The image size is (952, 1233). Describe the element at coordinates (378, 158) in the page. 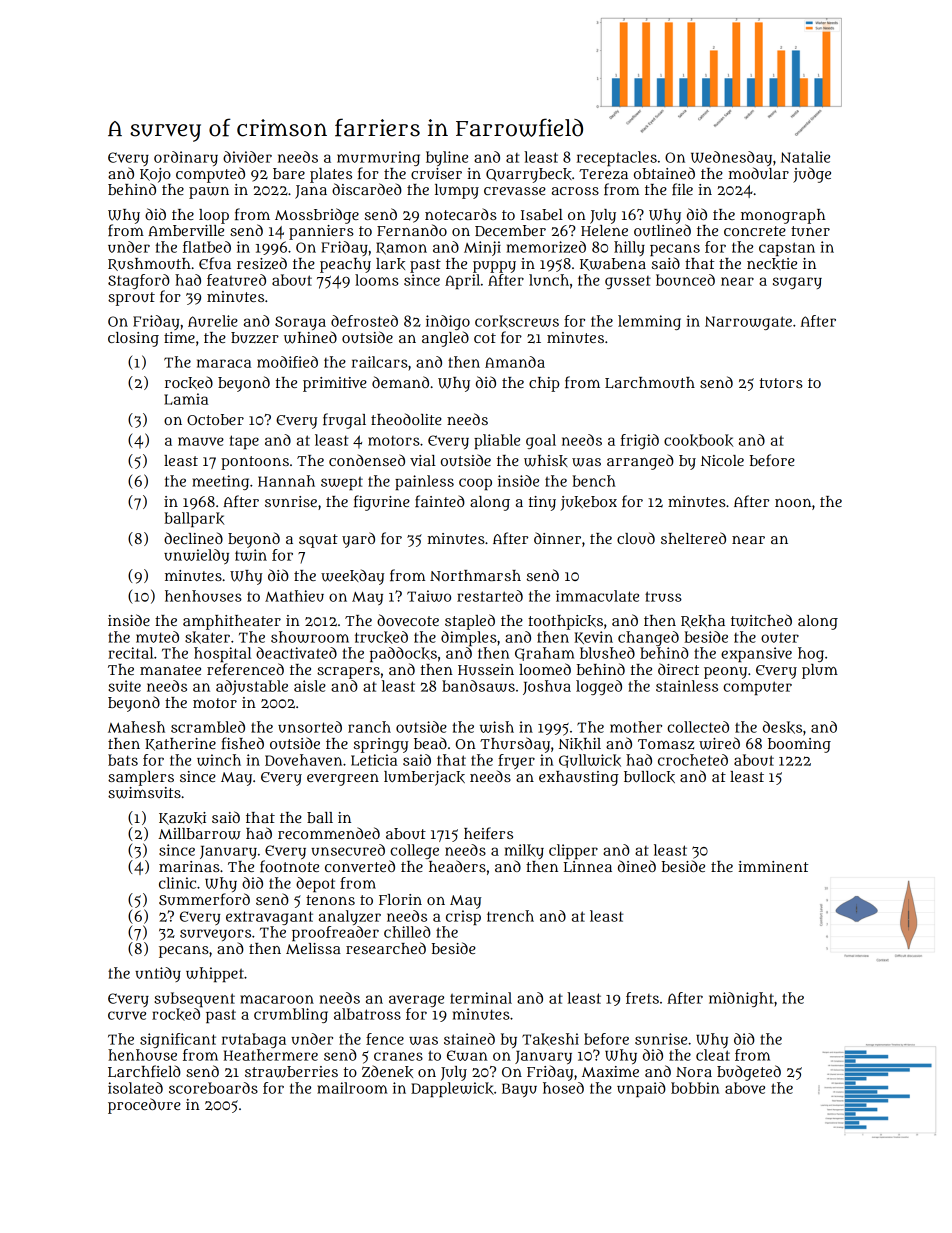

I see `murmuring` at that location.
